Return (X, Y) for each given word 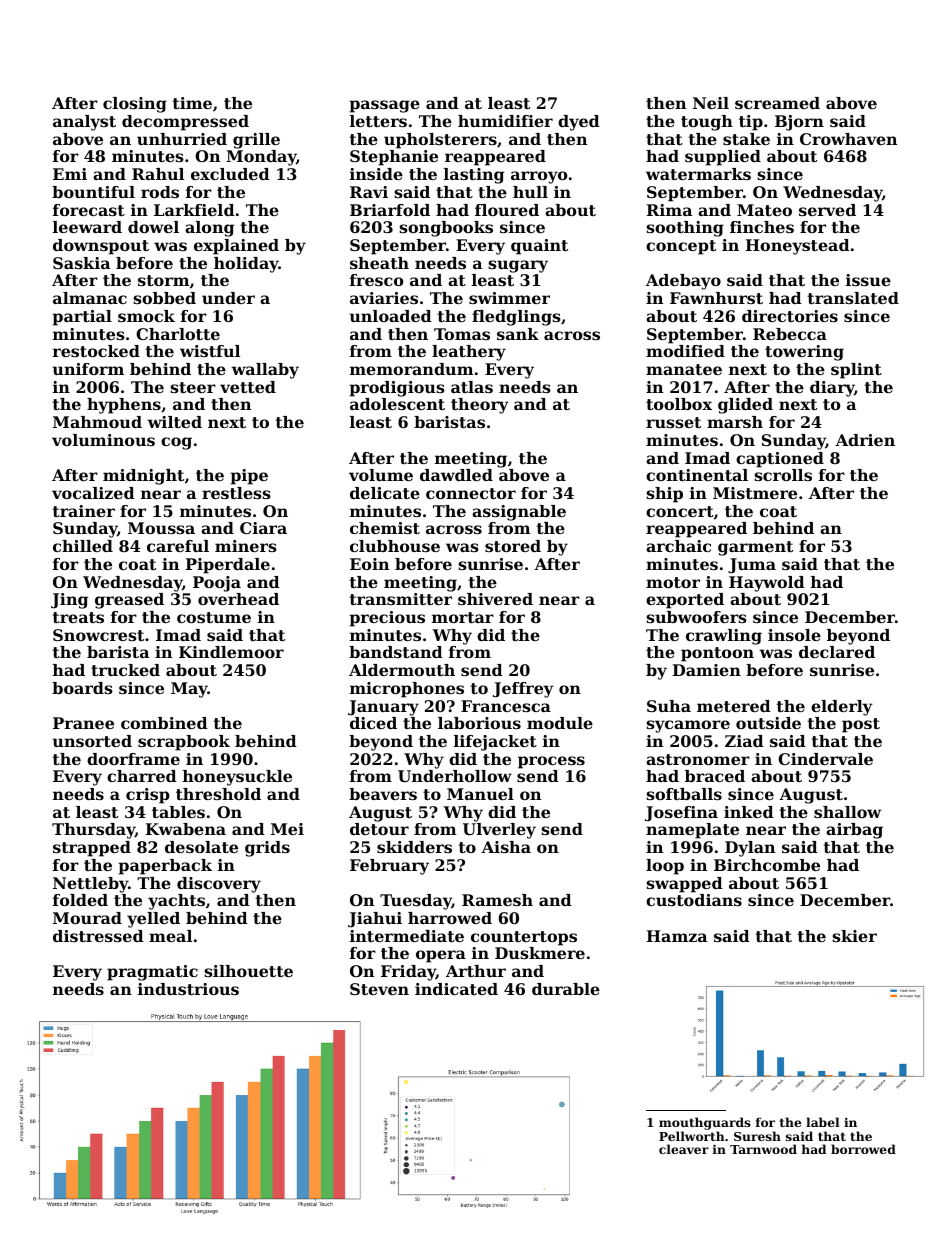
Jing (69, 601)
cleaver (684, 1149)
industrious (188, 989)
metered (734, 706)
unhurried (182, 139)
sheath (379, 263)
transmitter (401, 599)
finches (762, 227)
